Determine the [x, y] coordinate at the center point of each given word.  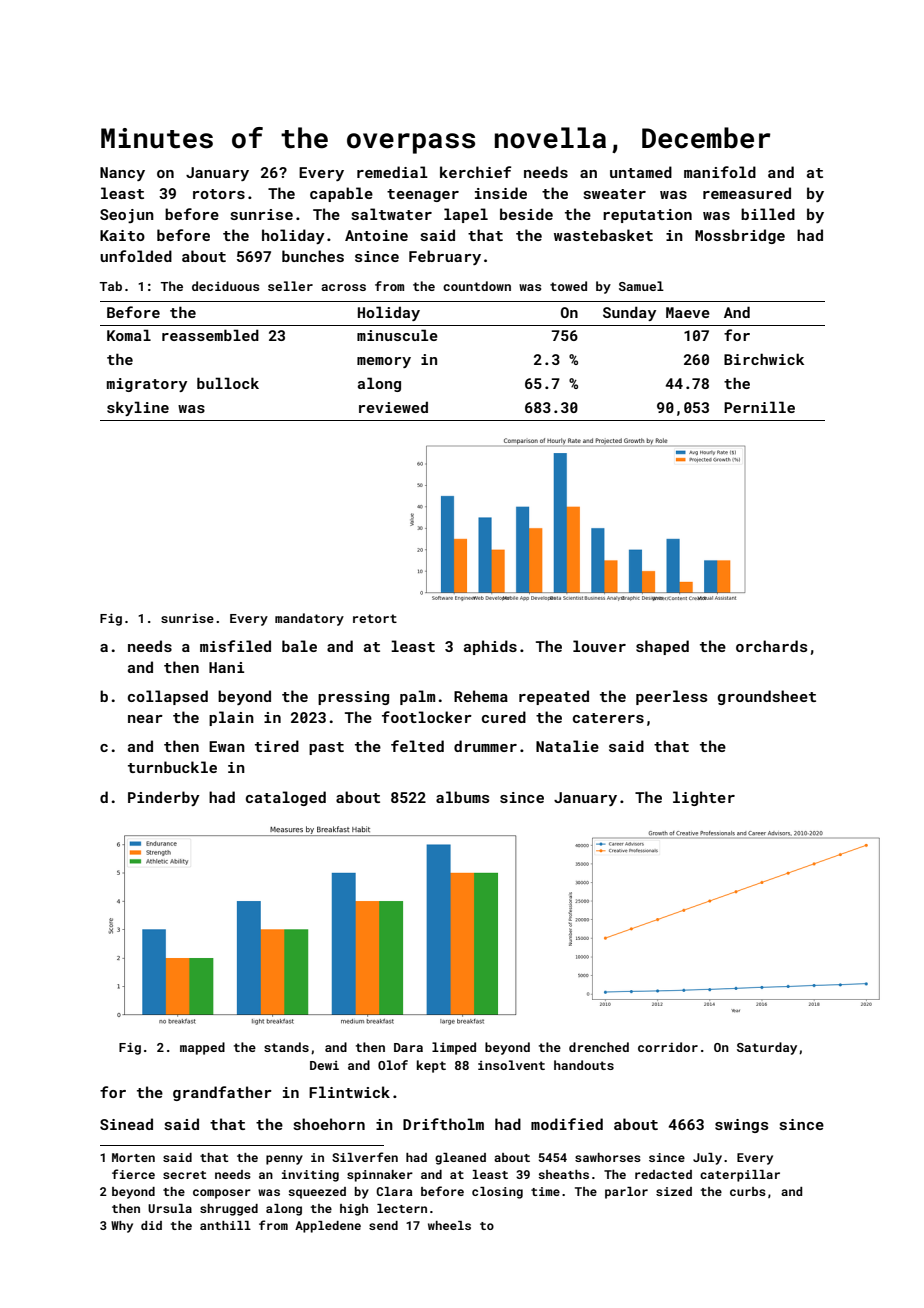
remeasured [747, 193]
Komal [129, 335]
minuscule [397, 335]
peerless [671, 697]
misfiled [235, 646]
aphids [490, 647]
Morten [133, 1157]
